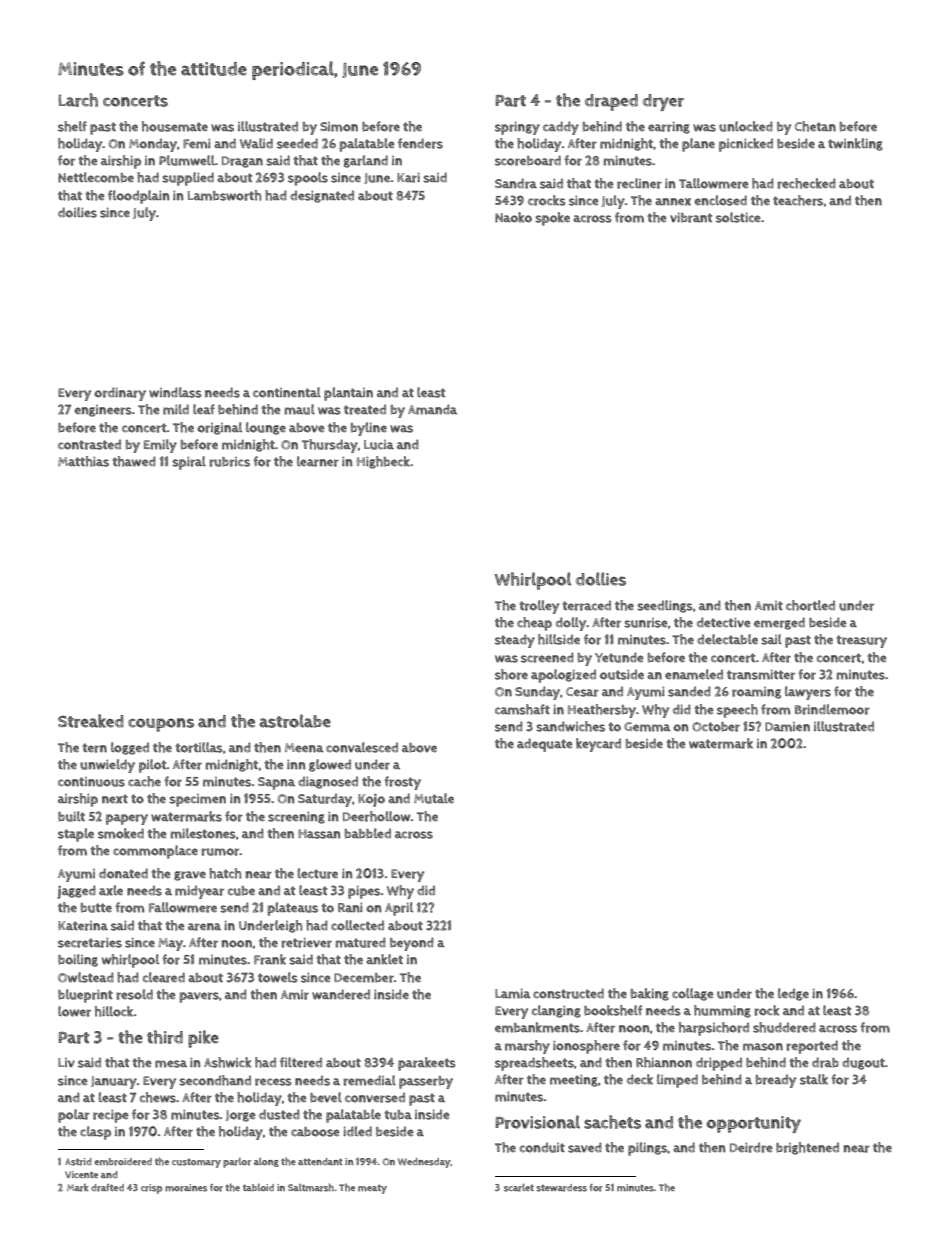  Describe the element at coordinates (727, 639) in the image. I see `delectable` at that location.
